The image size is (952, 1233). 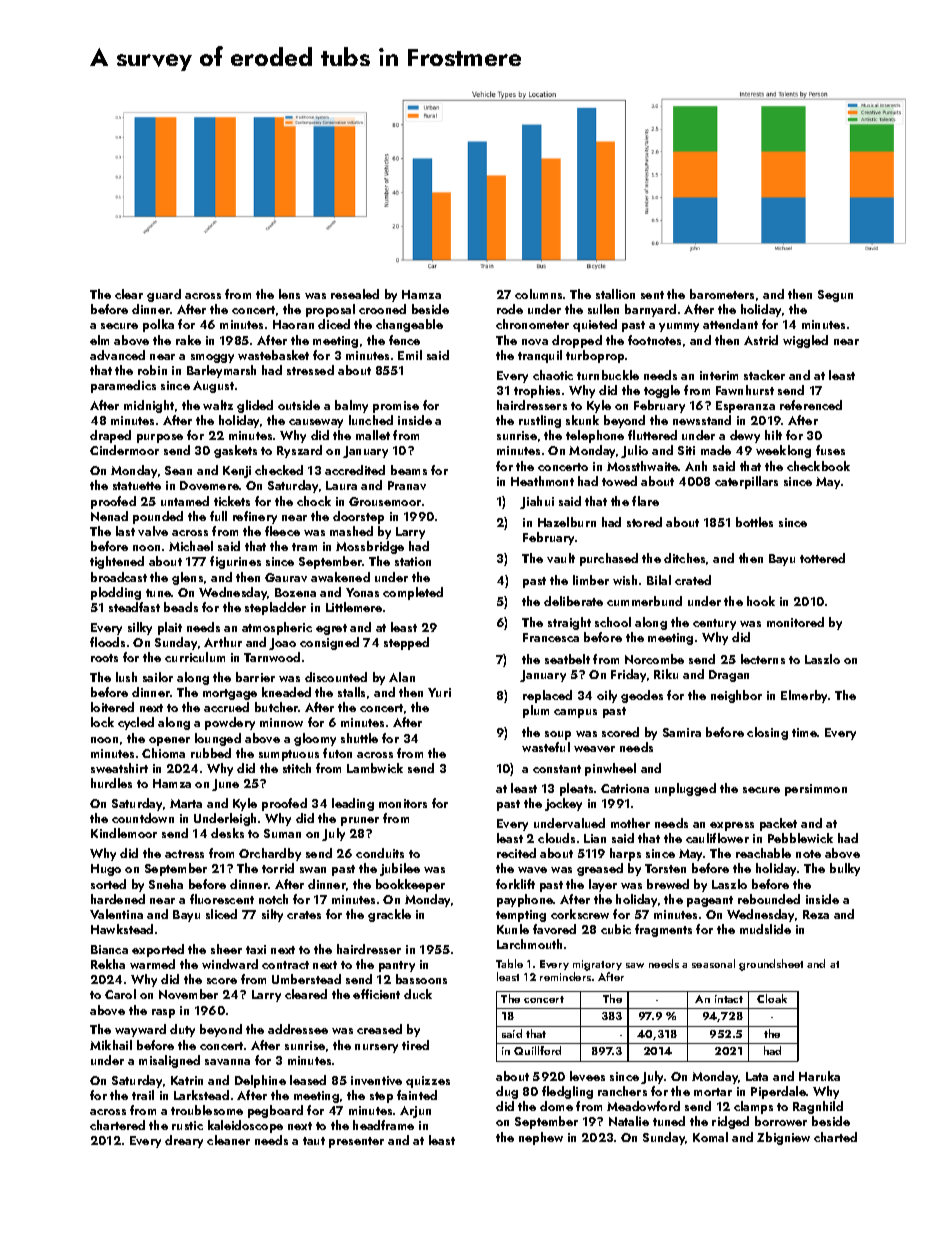 I want to click on rebounded, so click(x=769, y=899).
